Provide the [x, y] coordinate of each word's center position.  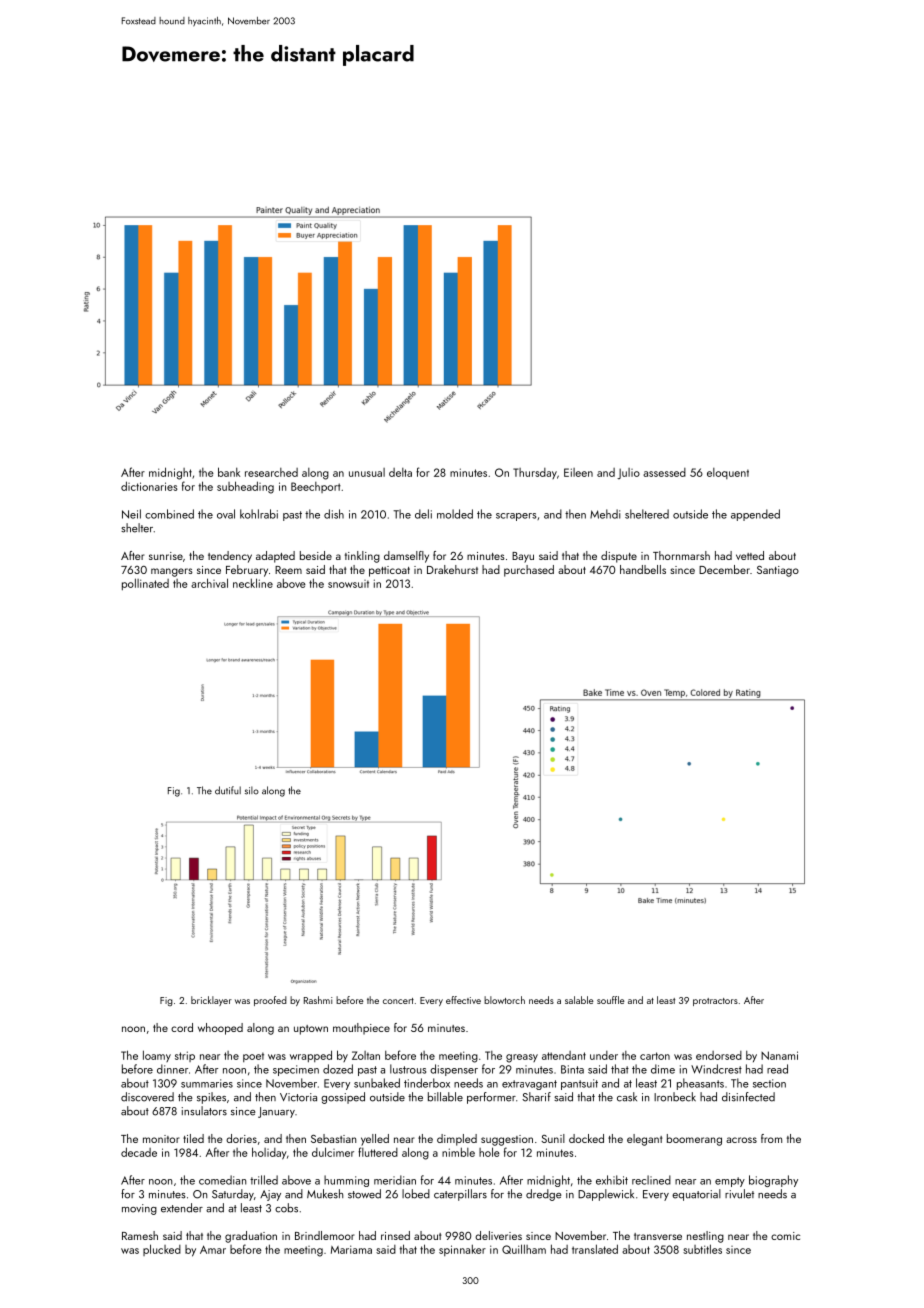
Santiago [778, 571]
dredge [544, 1195]
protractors [715, 1002]
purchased [529, 571]
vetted [750, 555]
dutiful [228, 790]
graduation [251, 1237]
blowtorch [504, 1000]
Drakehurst [452, 569]
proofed [270, 1001]
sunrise [166, 556]
